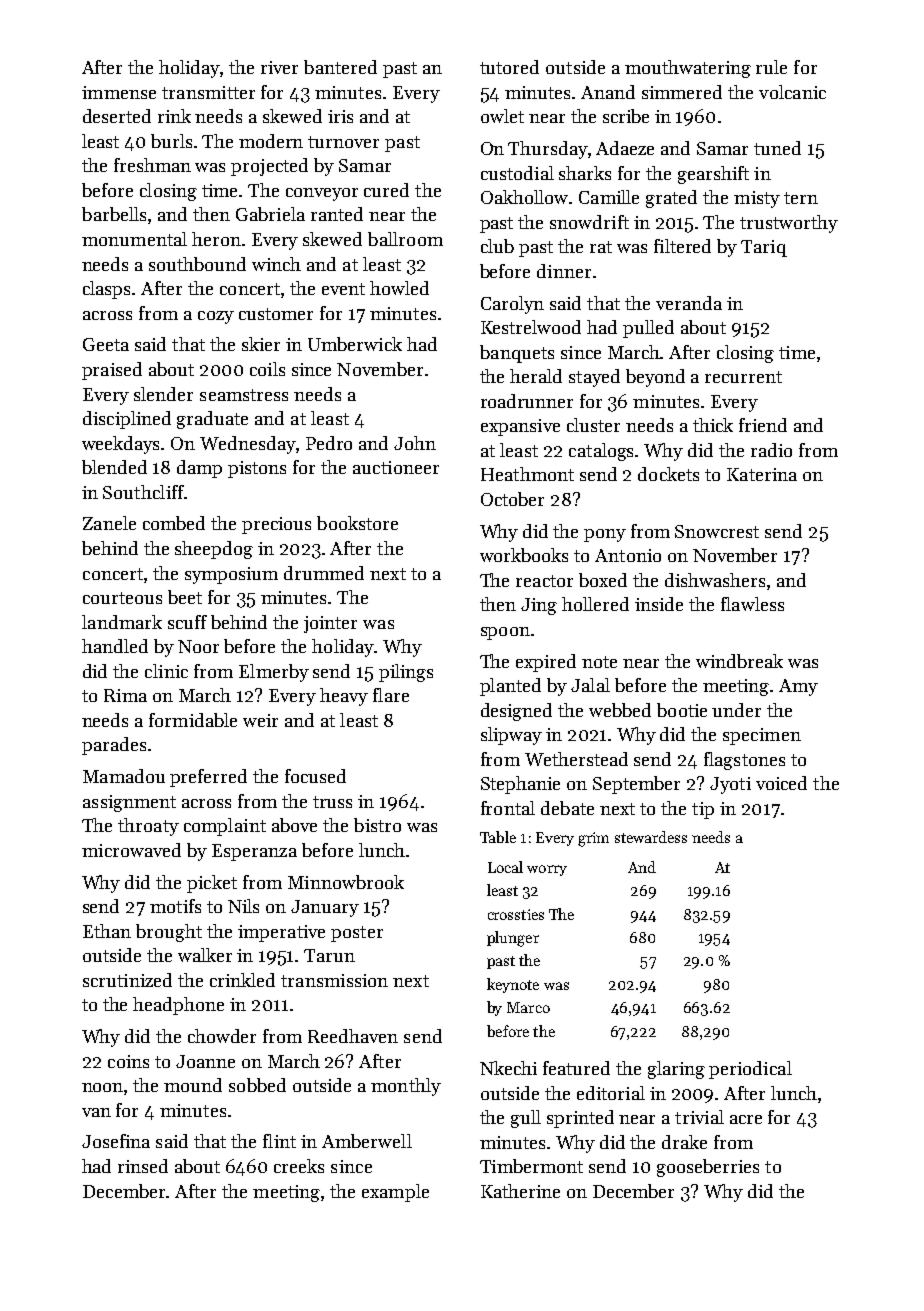 This image has width=924, height=1311. I want to click on winch, so click(276, 264).
